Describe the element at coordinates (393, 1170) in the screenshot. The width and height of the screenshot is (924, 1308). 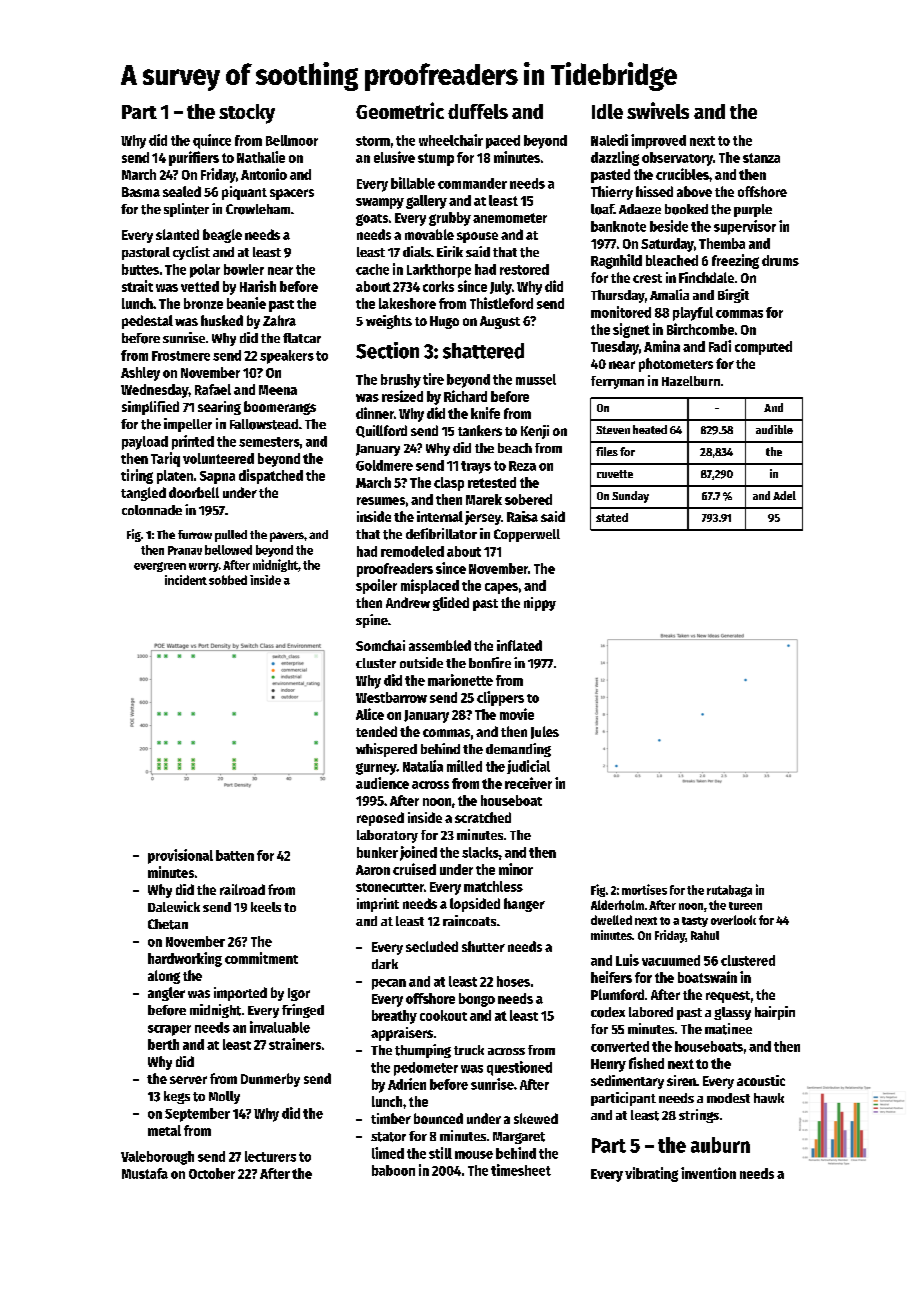
I see `baboon` at that location.
